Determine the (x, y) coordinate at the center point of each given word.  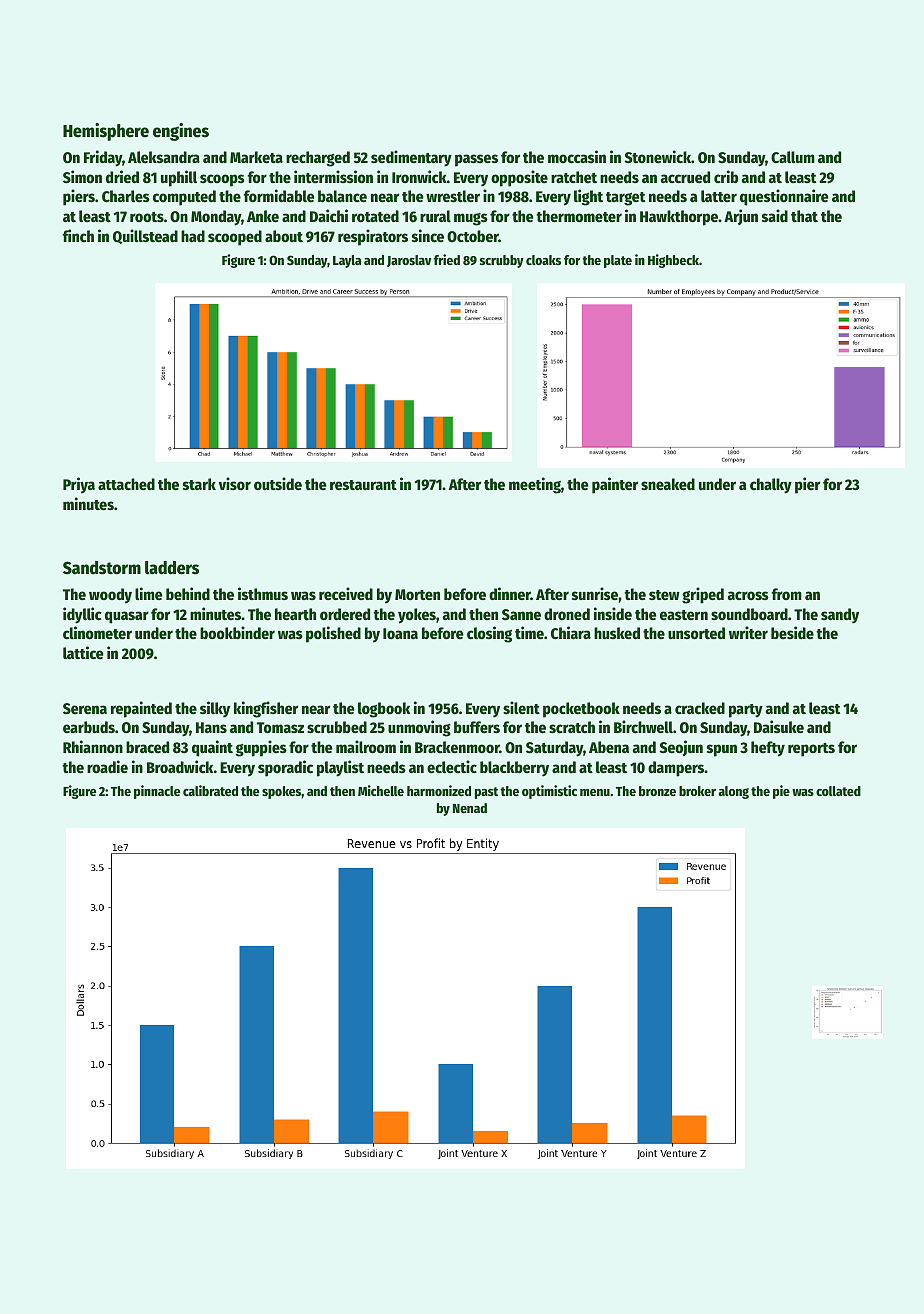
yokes (417, 616)
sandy (840, 616)
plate (618, 261)
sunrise (595, 593)
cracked (700, 708)
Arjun (741, 217)
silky (215, 709)
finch (78, 235)
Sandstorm (102, 568)
